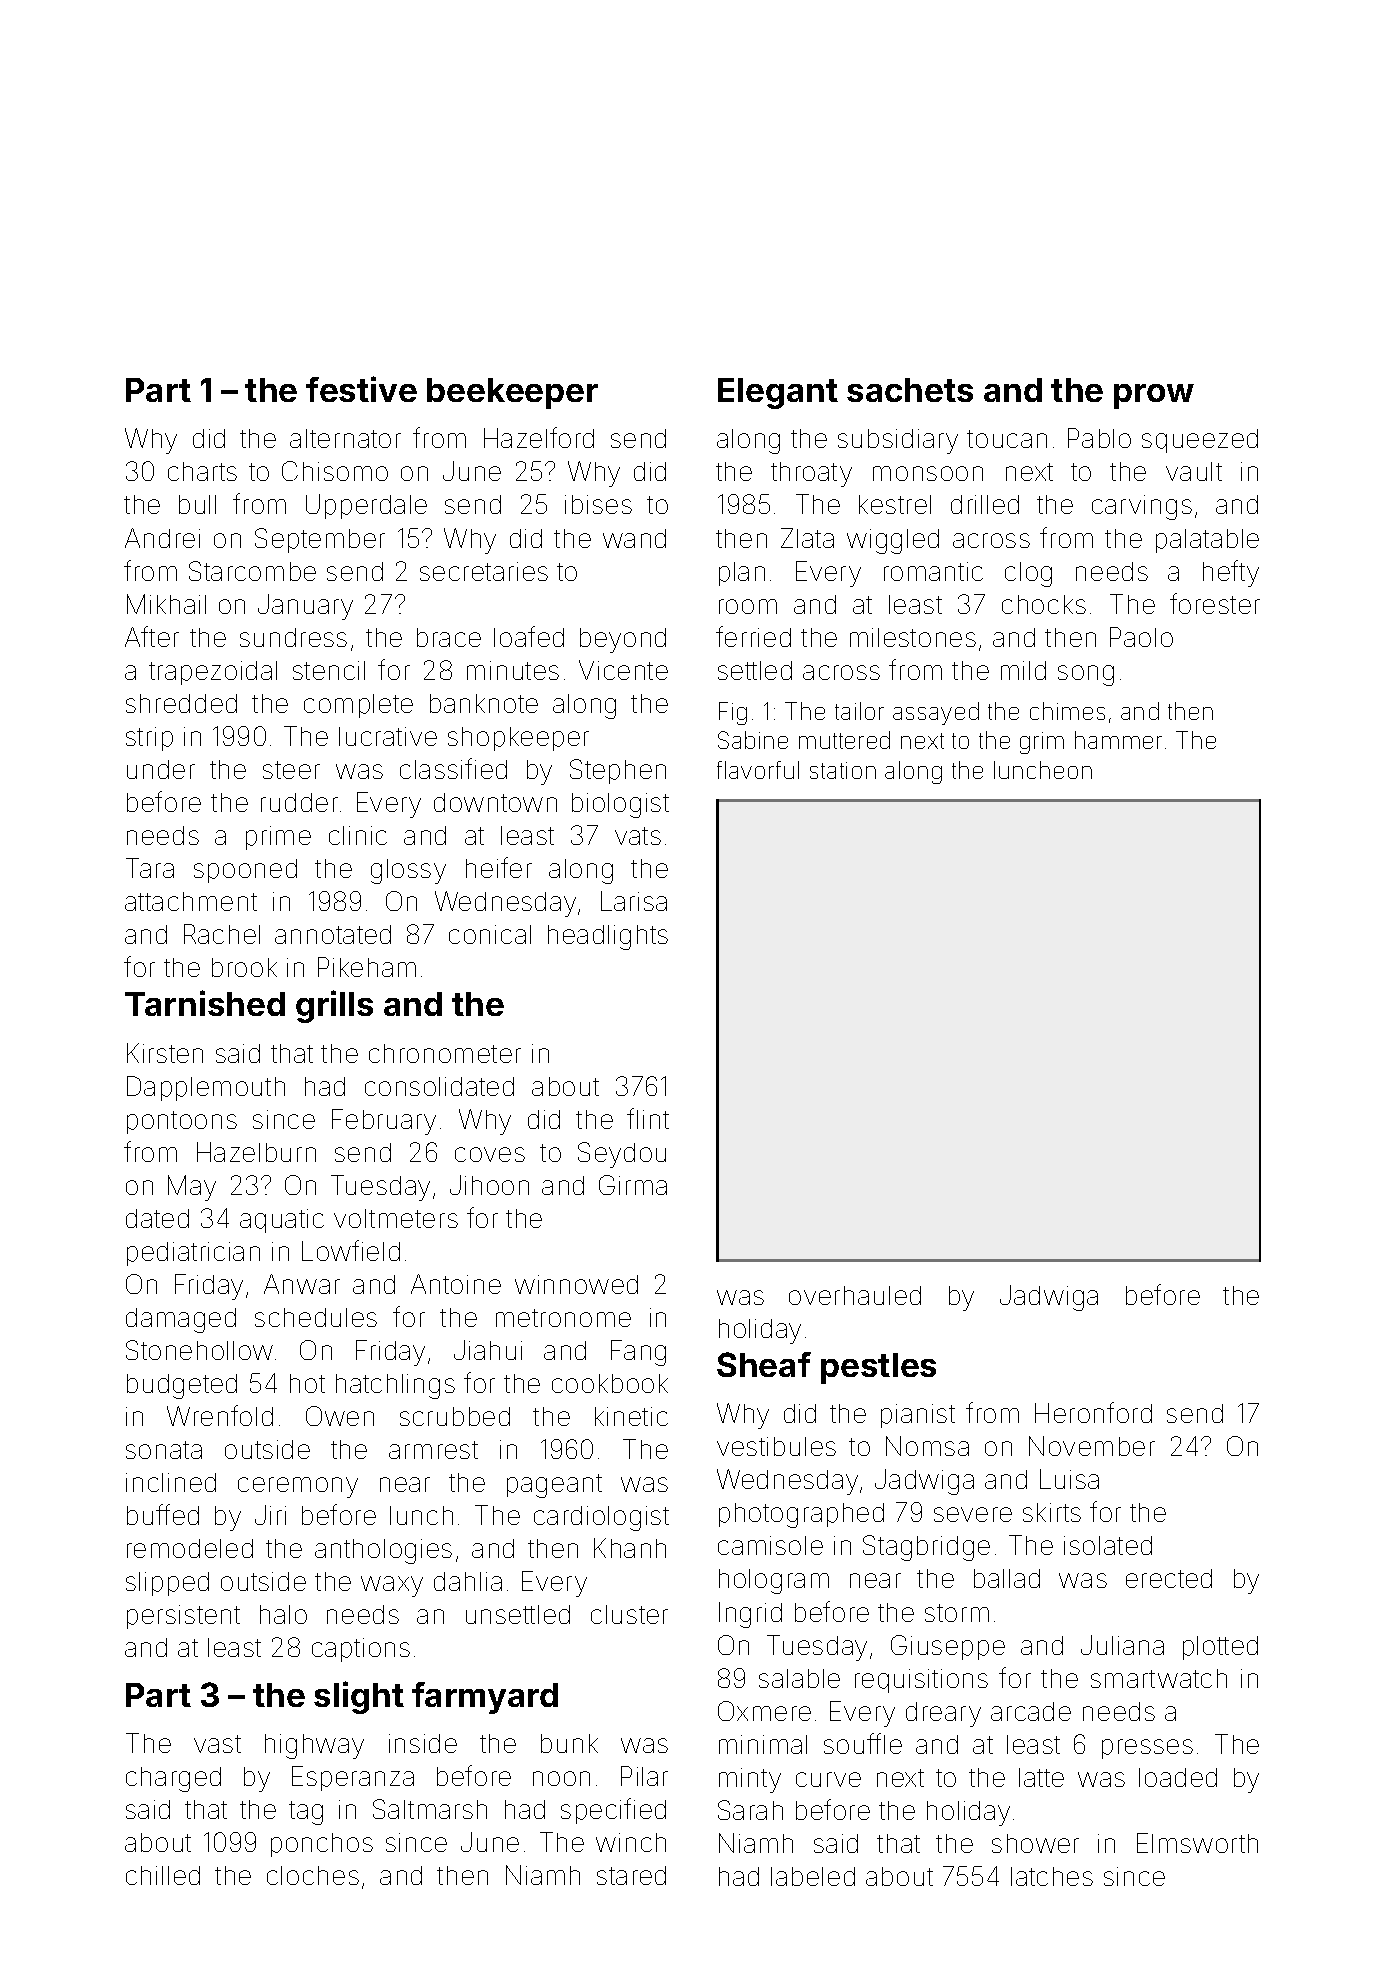  I want to click on plotted, so click(1220, 1648).
